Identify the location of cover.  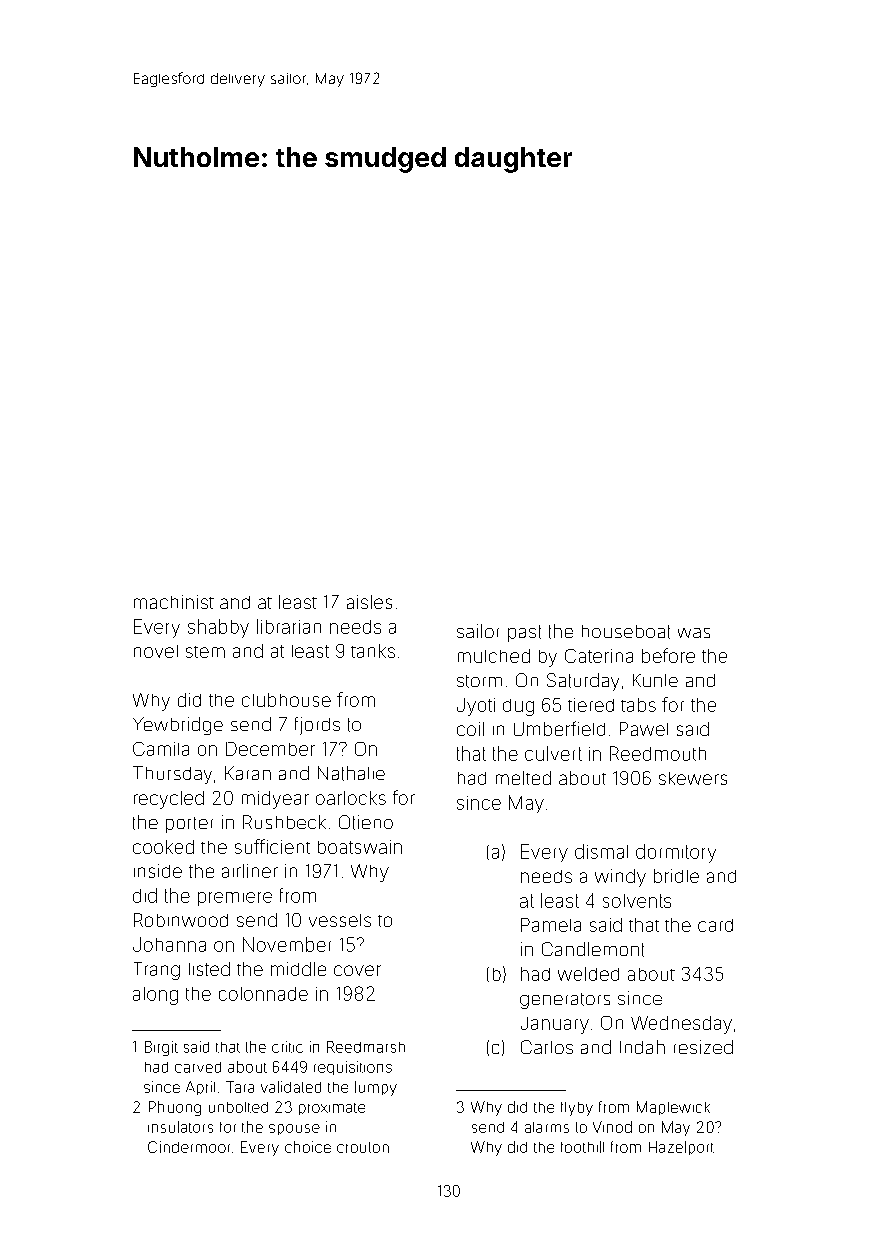
(357, 970).
